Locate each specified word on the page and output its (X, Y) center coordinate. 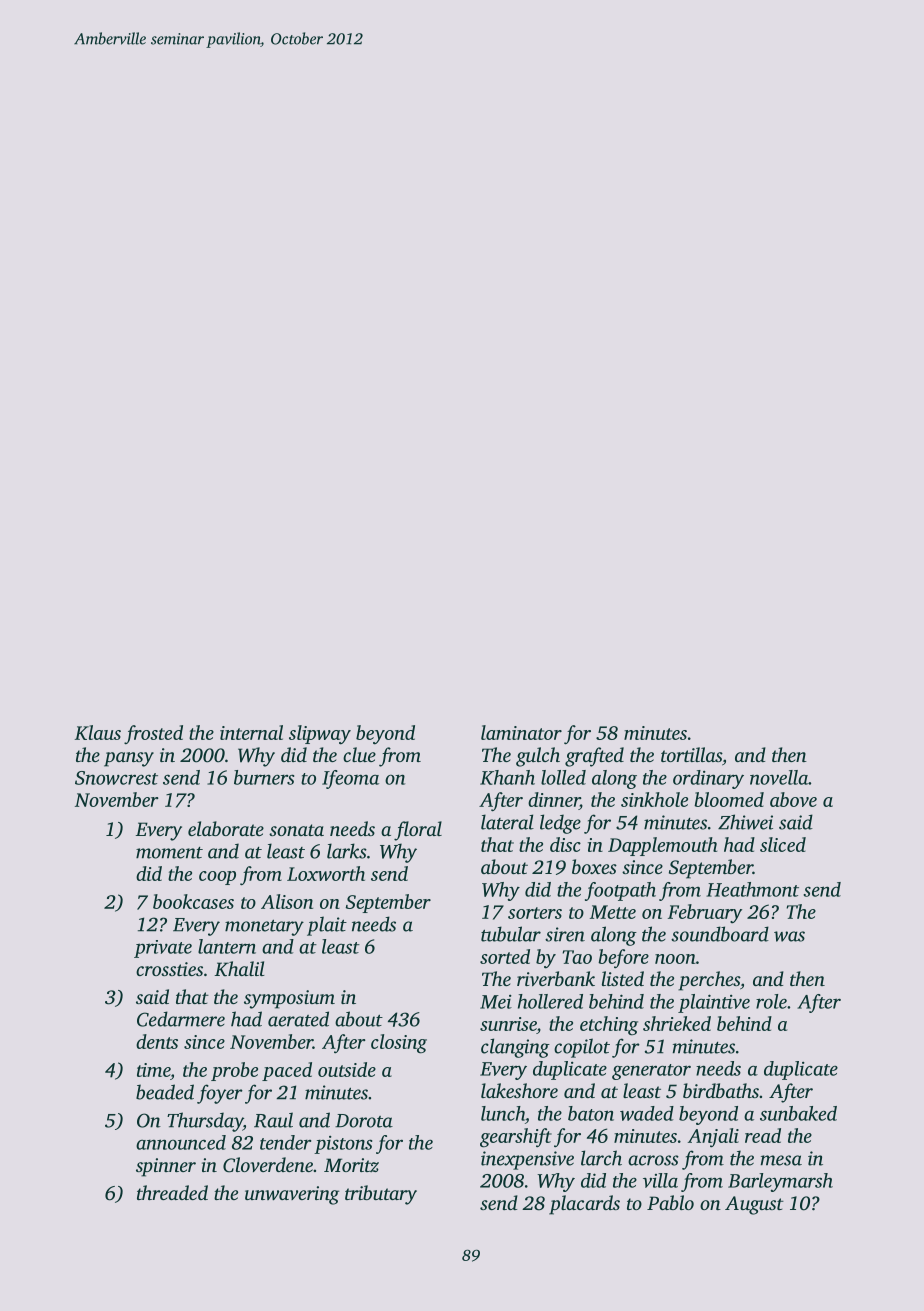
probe (234, 1071)
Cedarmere (181, 1019)
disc (565, 844)
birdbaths (721, 1090)
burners (264, 777)
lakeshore (519, 1090)
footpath (620, 891)
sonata (296, 830)
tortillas (691, 754)
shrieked (677, 1023)
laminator (521, 732)
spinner (166, 1167)
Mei (496, 1002)
